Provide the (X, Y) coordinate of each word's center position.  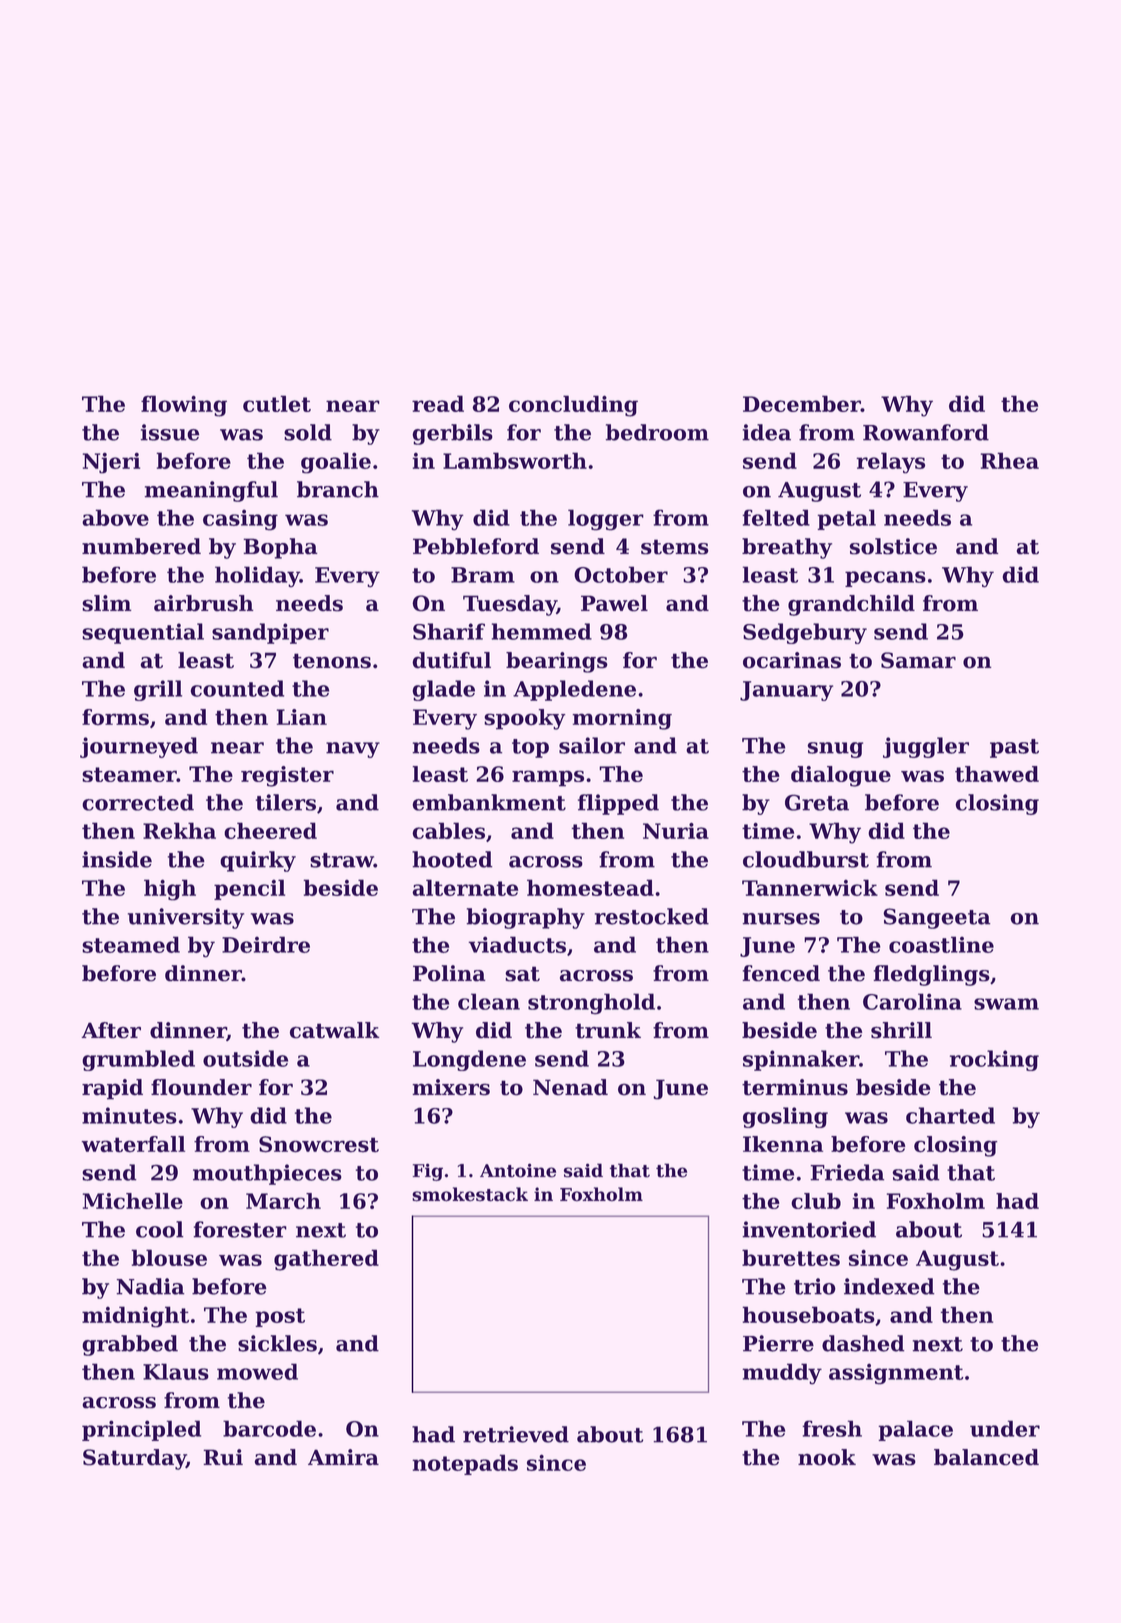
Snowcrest (319, 1144)
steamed (131, 944)
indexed (889, 1286)
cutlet (277, 403)
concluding (573, 406)
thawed (997, 774)
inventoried (809, 1229)
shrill (901, 1030)
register (287, 776)
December (802, 403)
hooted (452, 859)
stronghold (591, 1004)
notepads (465, 1464)
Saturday (134, 1459)
